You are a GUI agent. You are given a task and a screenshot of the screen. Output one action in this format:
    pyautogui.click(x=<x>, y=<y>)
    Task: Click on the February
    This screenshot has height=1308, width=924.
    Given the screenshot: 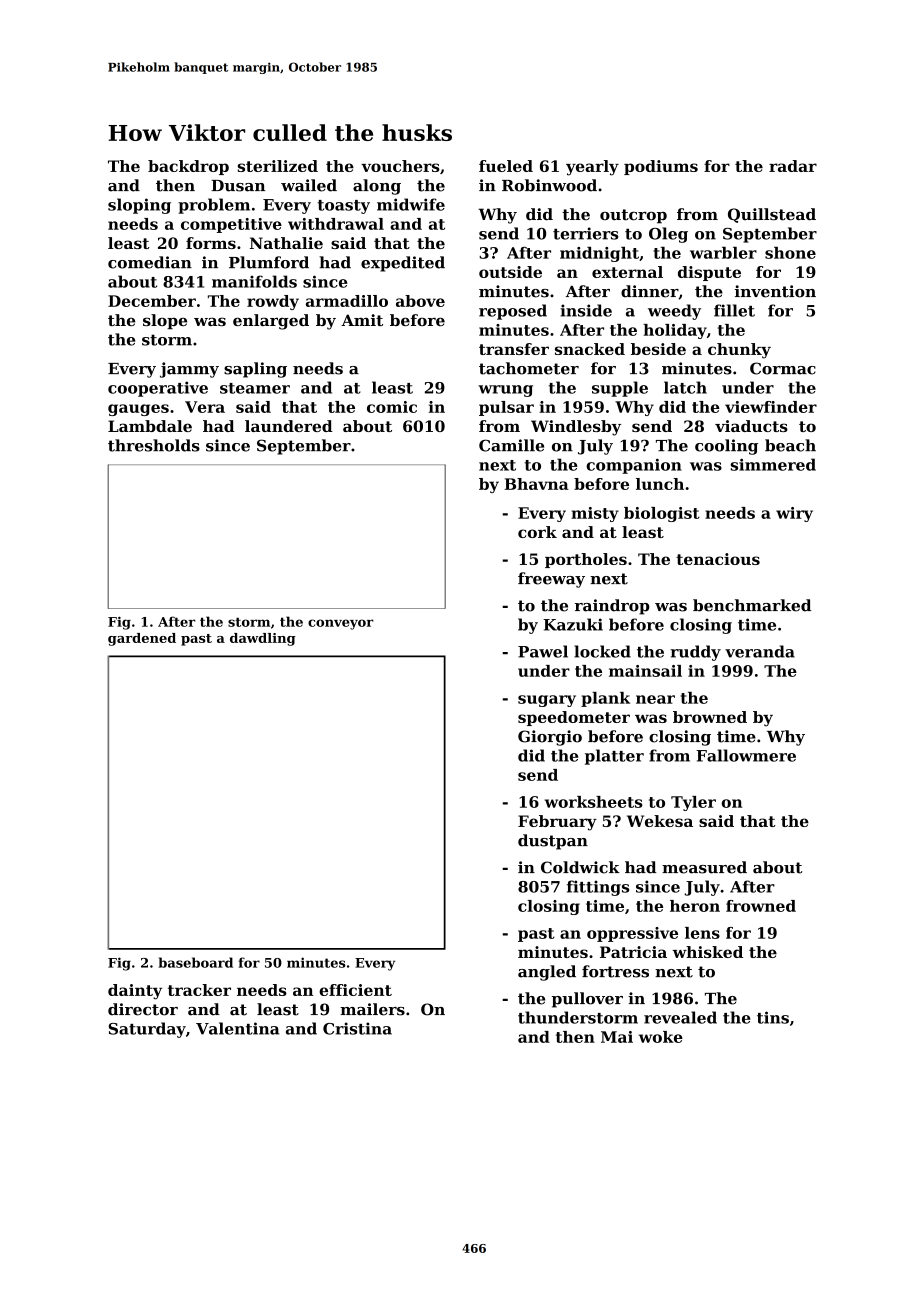 What is the action you would take?
    pyautogui.click(x=557, y=823)
